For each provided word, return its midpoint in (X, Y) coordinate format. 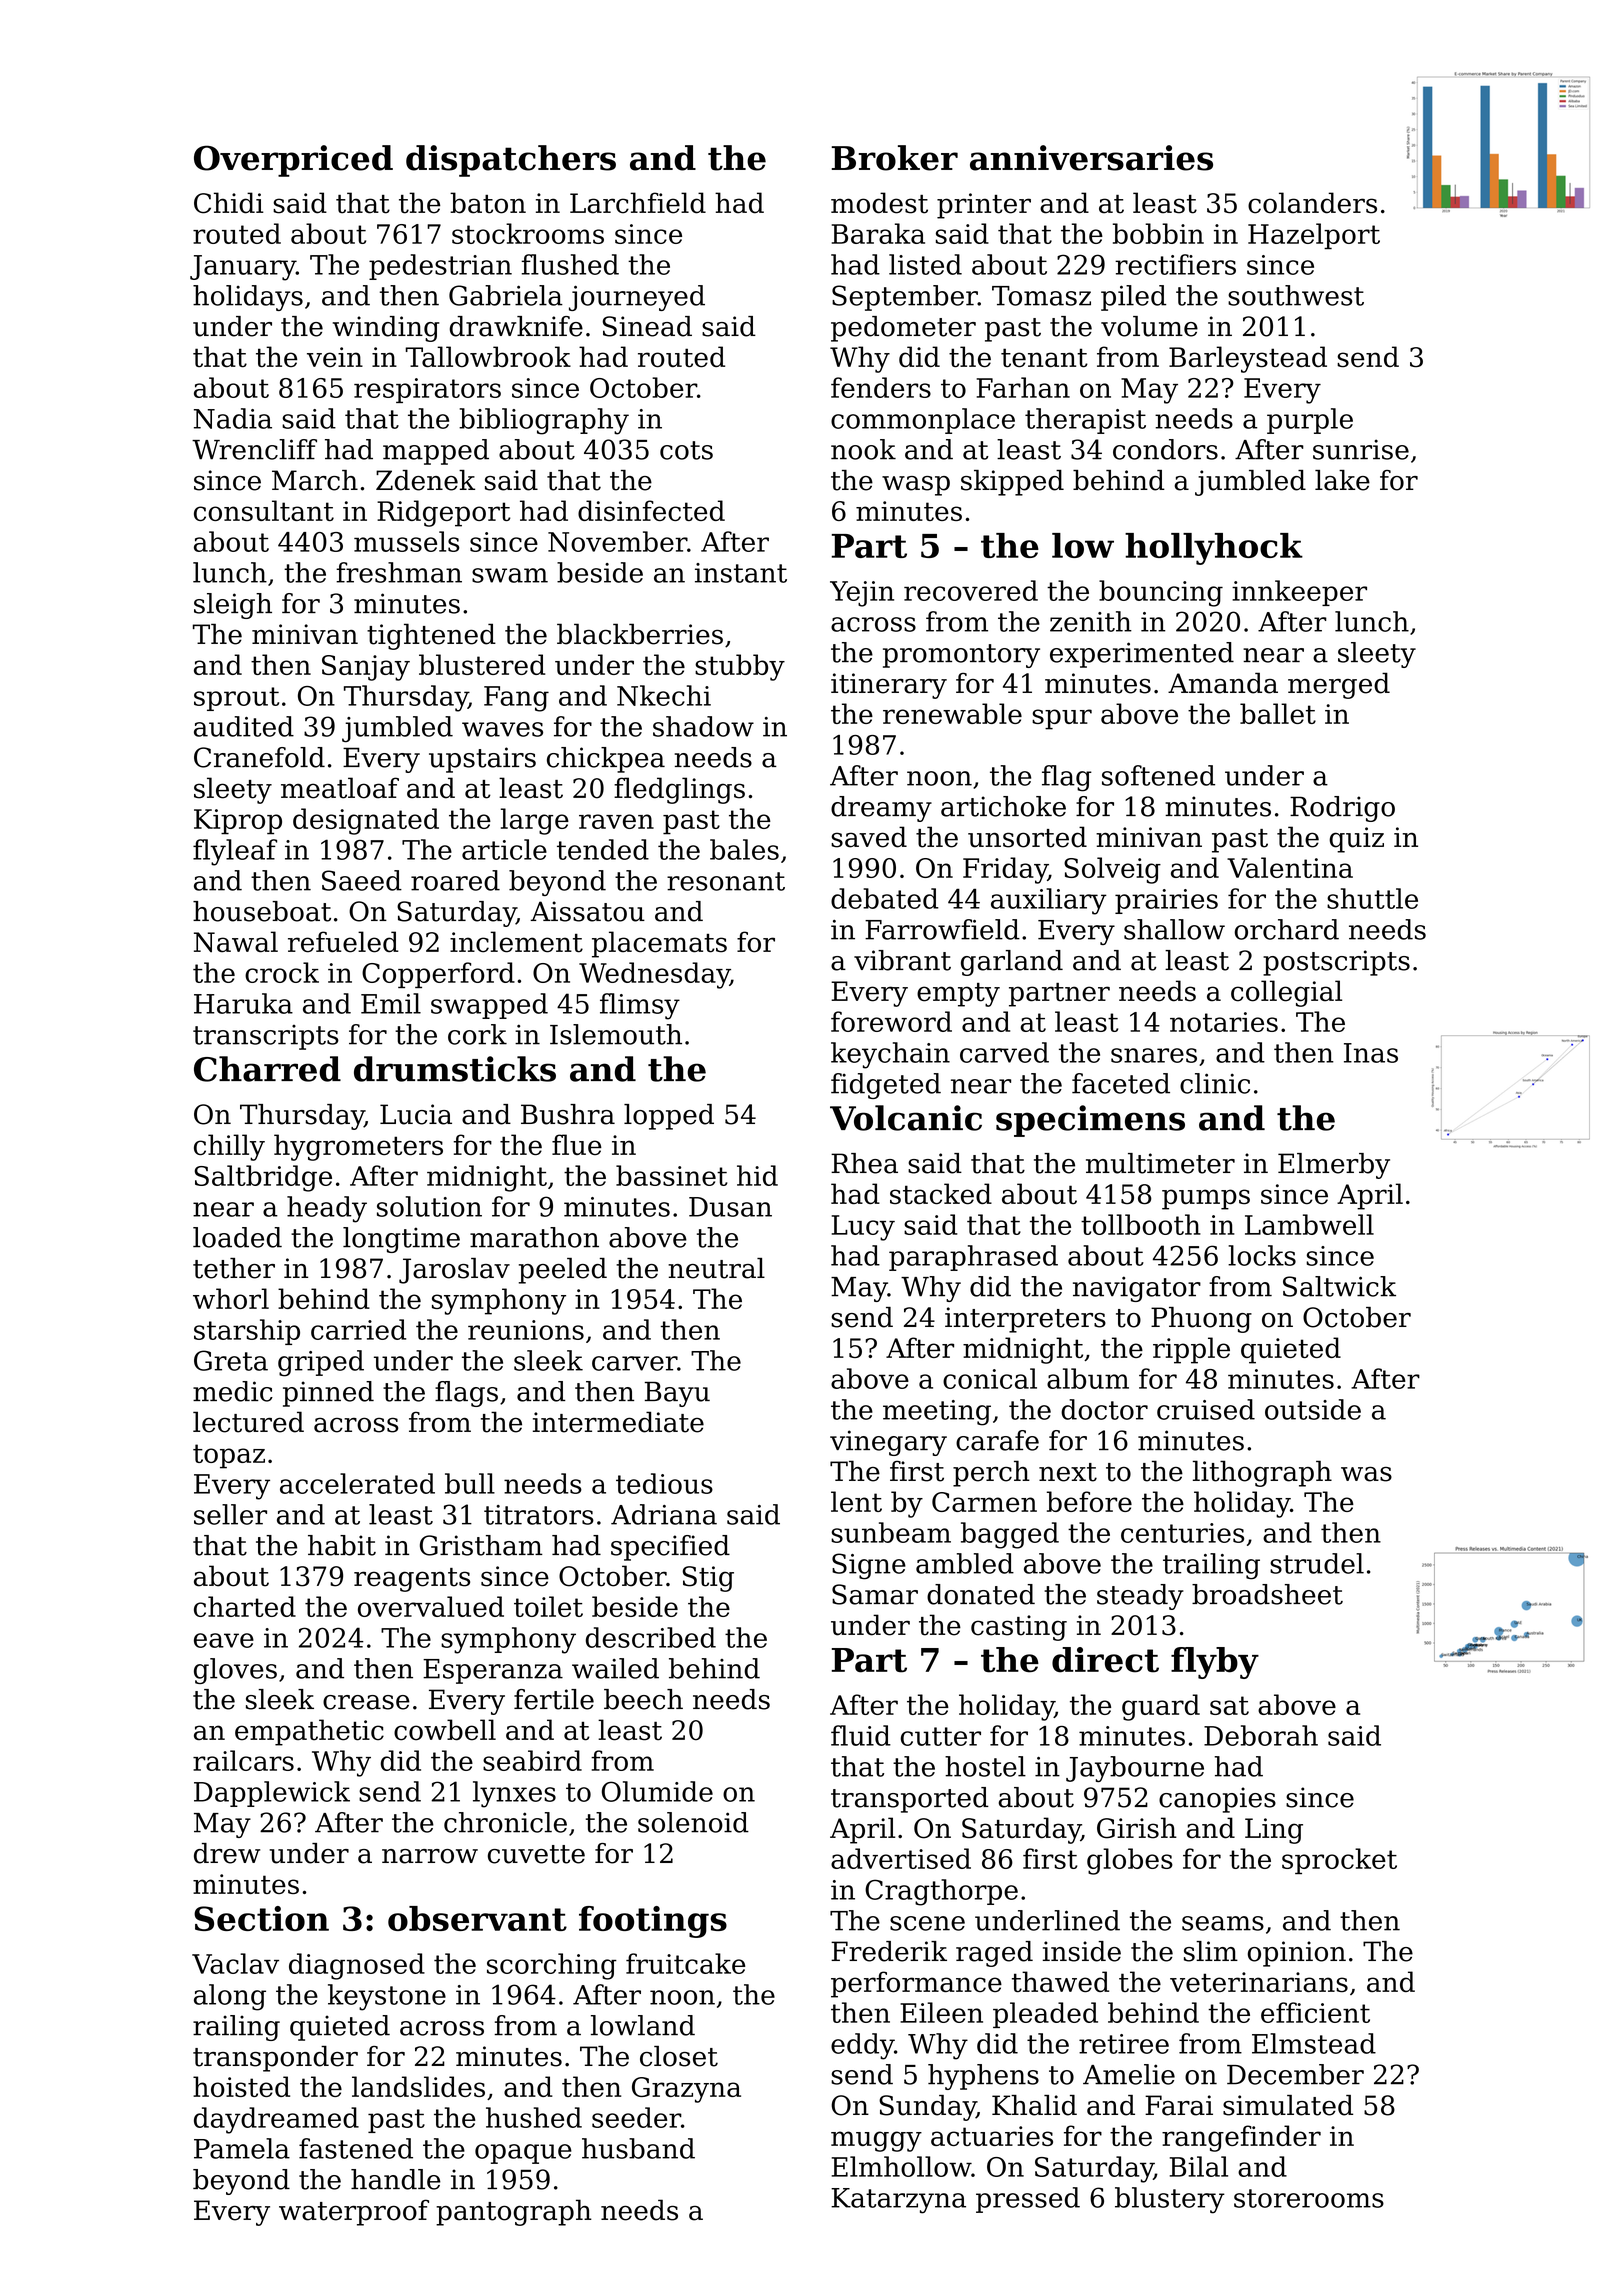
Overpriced (293, 161)
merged (1339, 686)
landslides (418, 2086)
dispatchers (511, 161)
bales (744, 849)
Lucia (416, 1114)
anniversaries (1091, 158)
